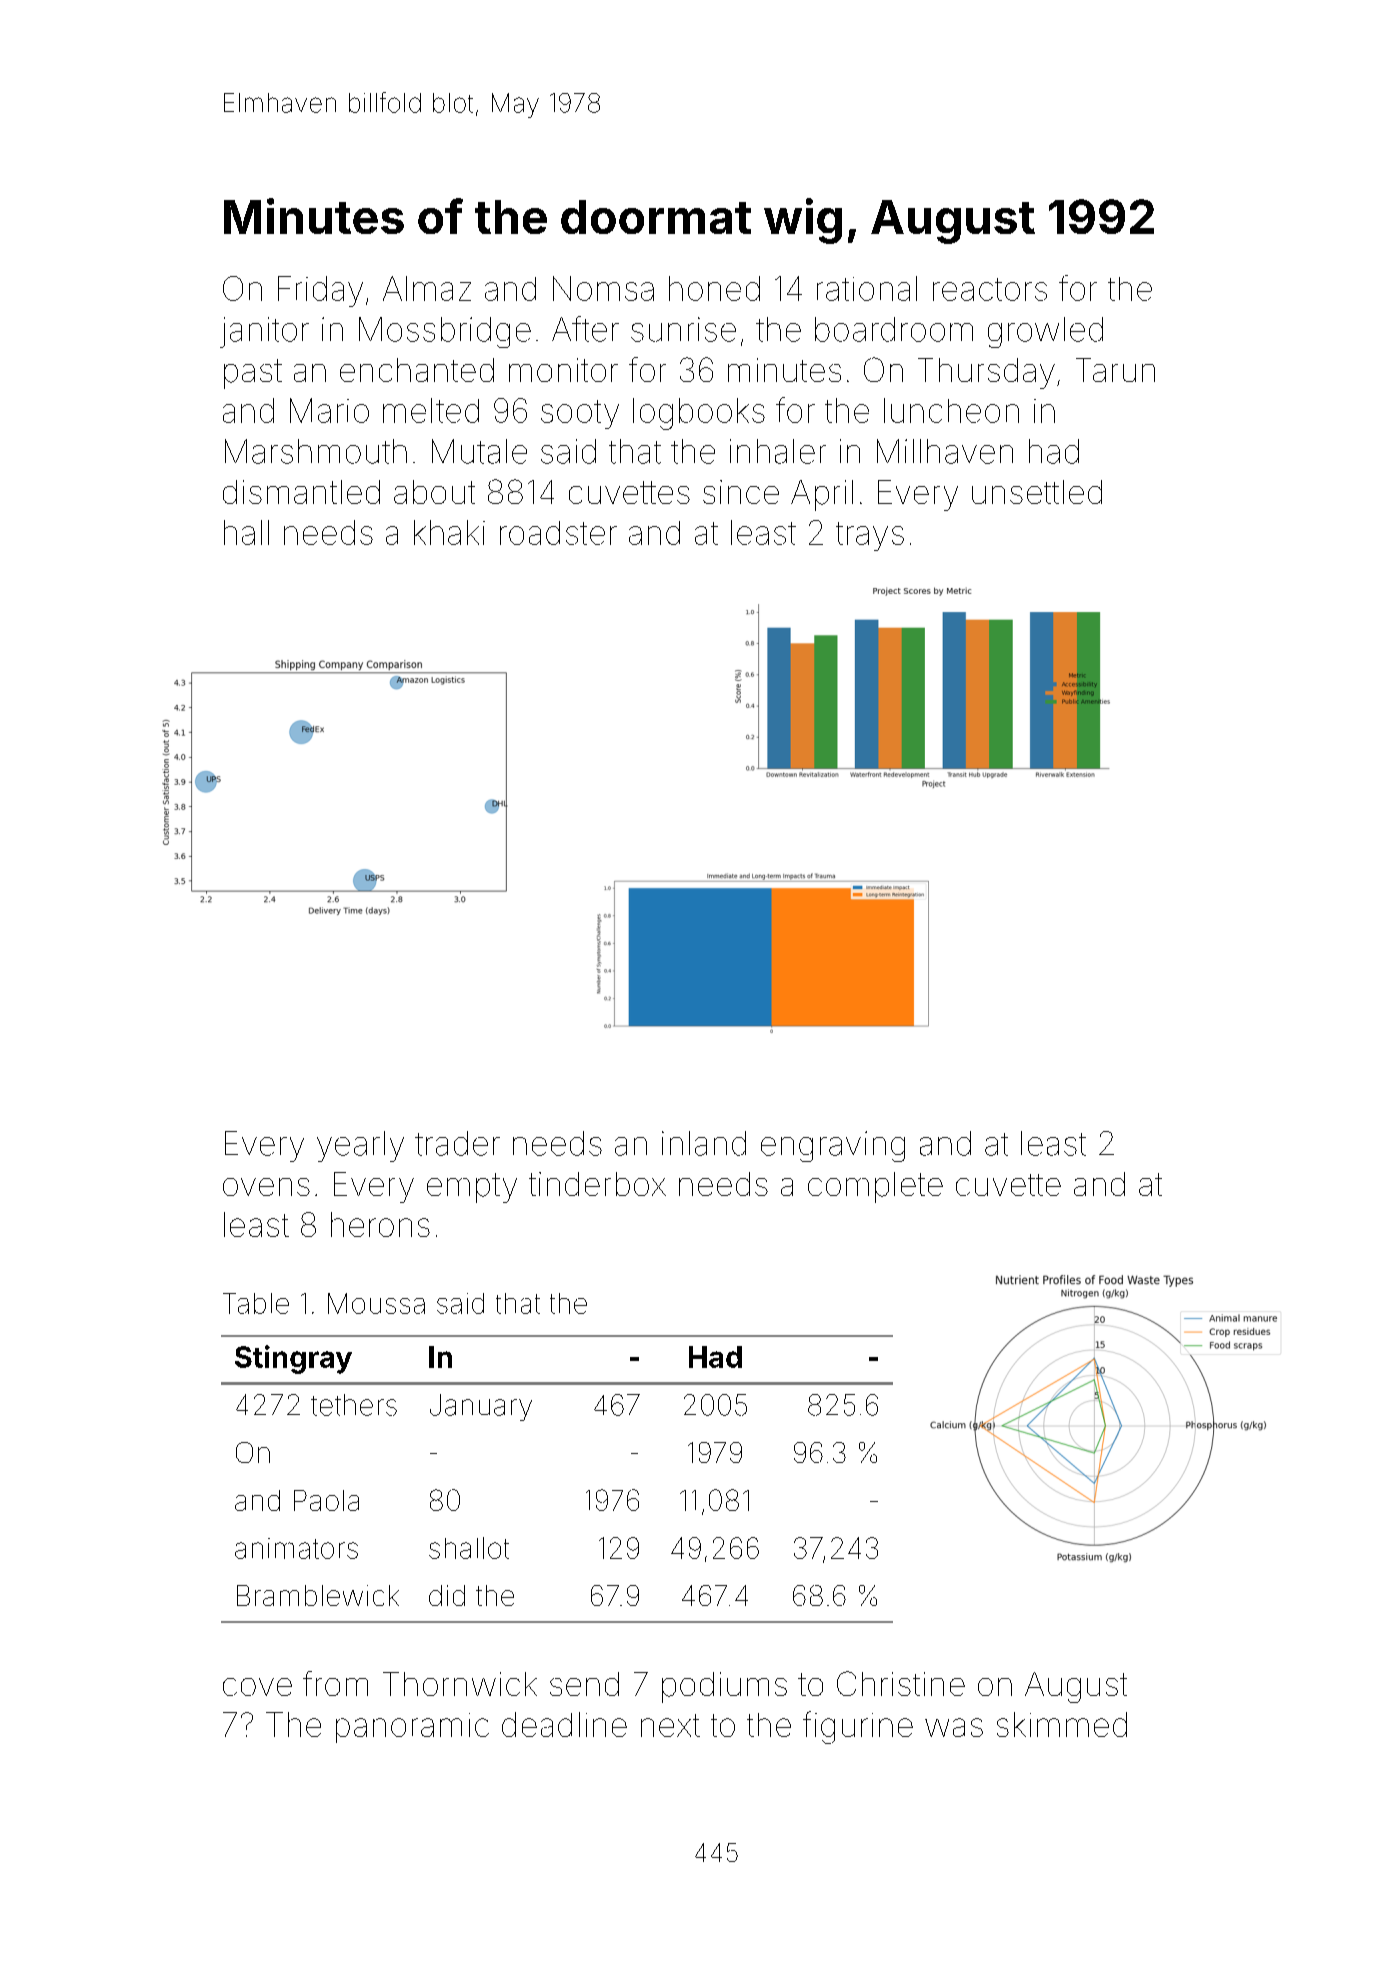  Describe the element at coordinates (417, 370) in the screenshot. I see `enchanted` at that location.
